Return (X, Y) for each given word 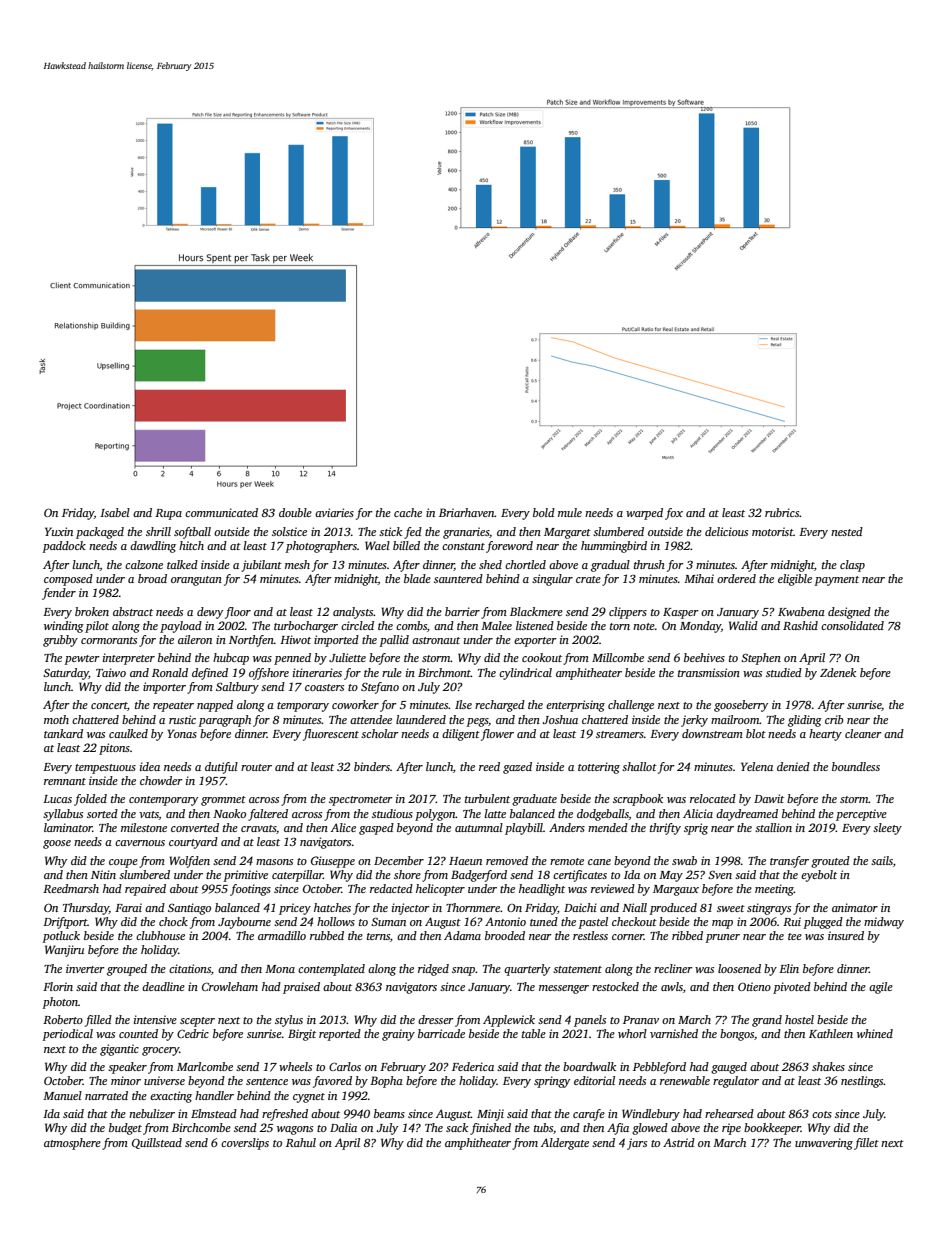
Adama (462, 935)
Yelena (757, 766)
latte (495, 813)
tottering (599, 768)
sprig (696, 829)
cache (408, 512)
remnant (65, 781)
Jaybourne (244, 923)
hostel (799, 1019)
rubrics (782, 512)
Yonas (182, 733)
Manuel (62, 1095)
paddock (64, 547)
